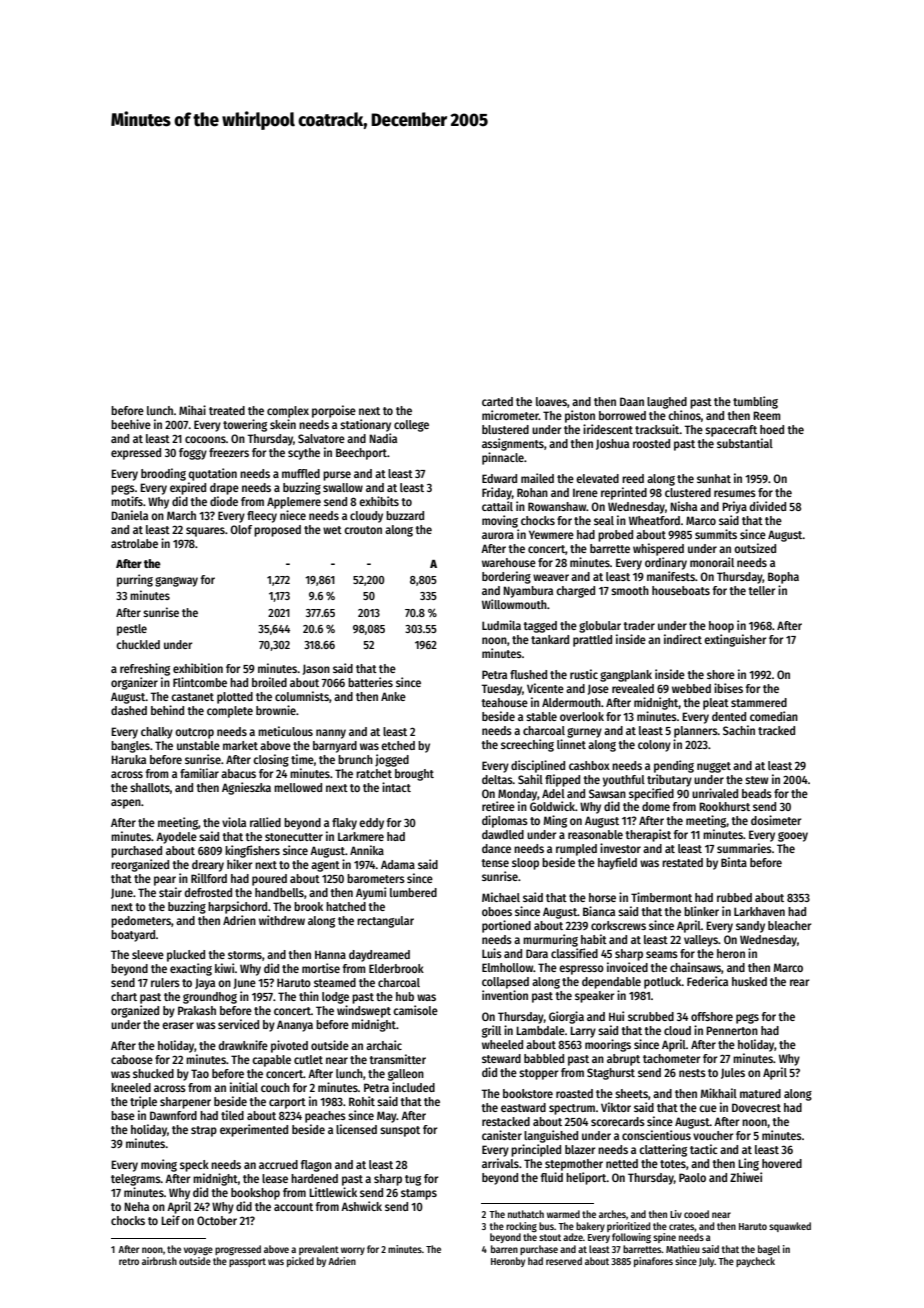 This screenshot has width=924, height=1308. Describe the element at coordinates (293, 515) in the screenshot. I see `niece` at that location.
